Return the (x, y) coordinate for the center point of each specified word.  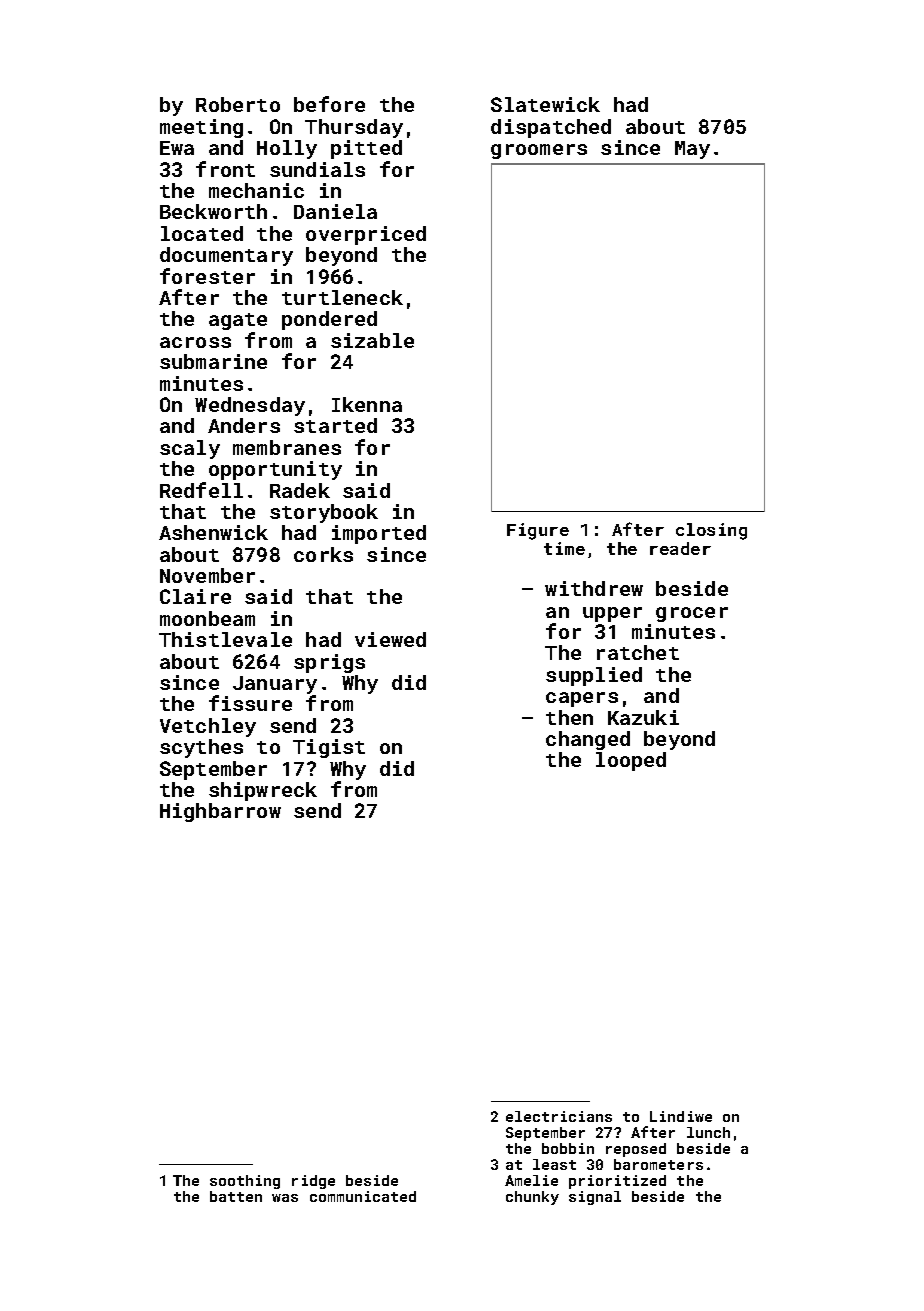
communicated (363, 1196)
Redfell (201, 490)
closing (711, 531)
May (692, 150)
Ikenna (367, 404)
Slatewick (545, 104)
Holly (287, 149)
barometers (658, 1164)
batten (236, 1196)
